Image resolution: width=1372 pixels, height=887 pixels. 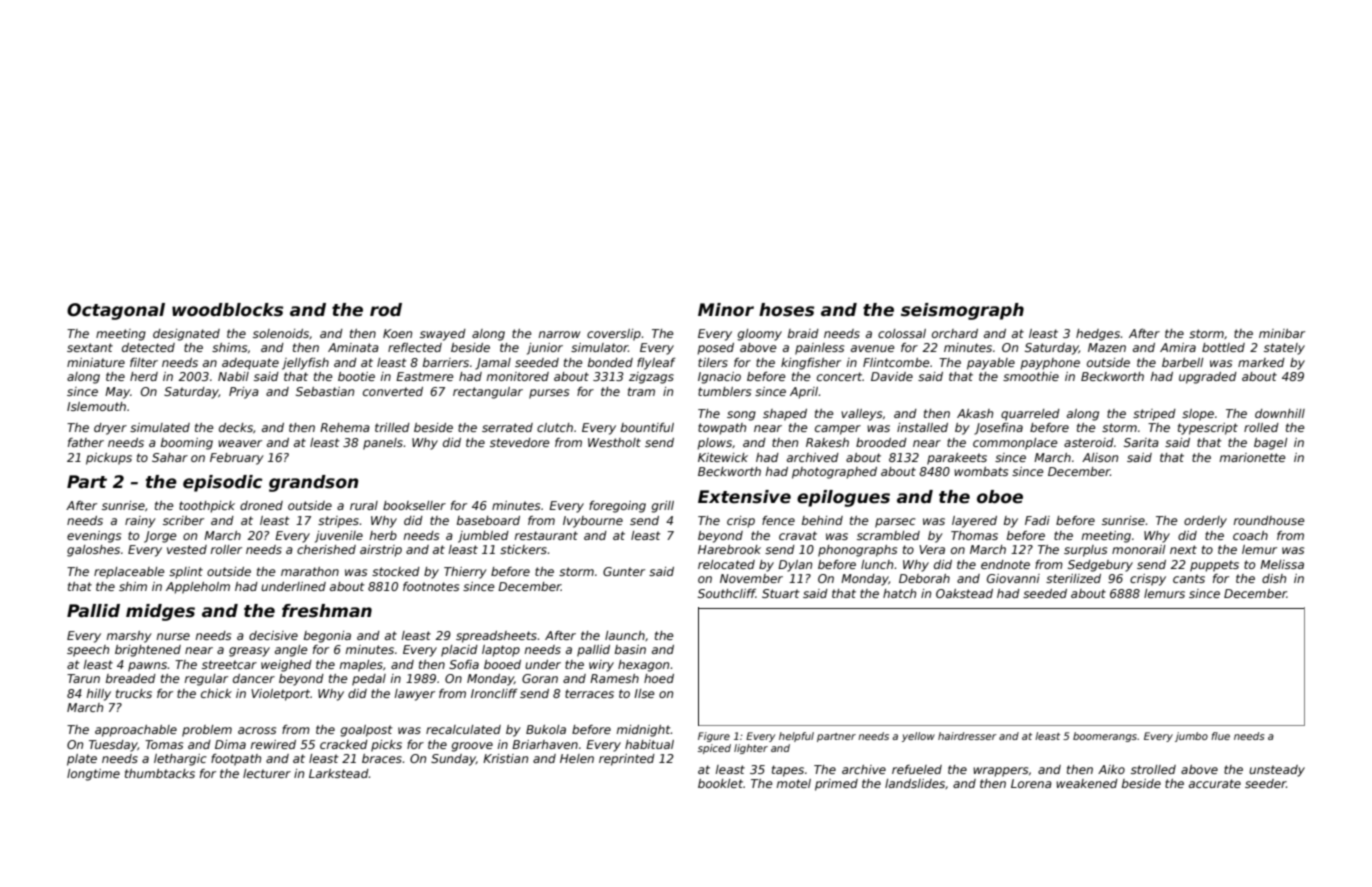 I want to click on Koen, so click(x=397, y=333).
